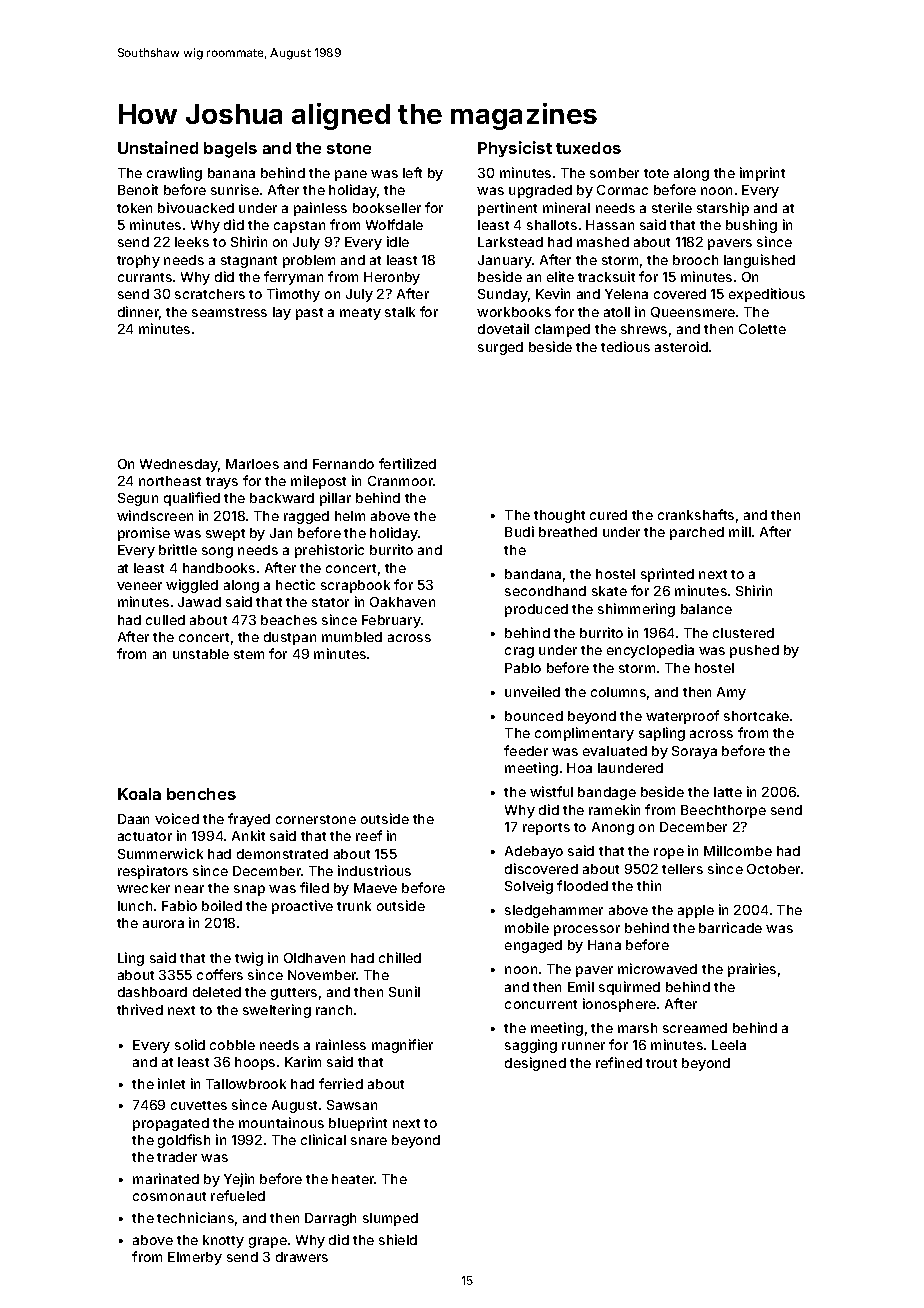 The height and width of the screenshot is (1308, 924). Describe the element at coordinates (306, 517) in the screenshot. I see `ragged` at that location.
